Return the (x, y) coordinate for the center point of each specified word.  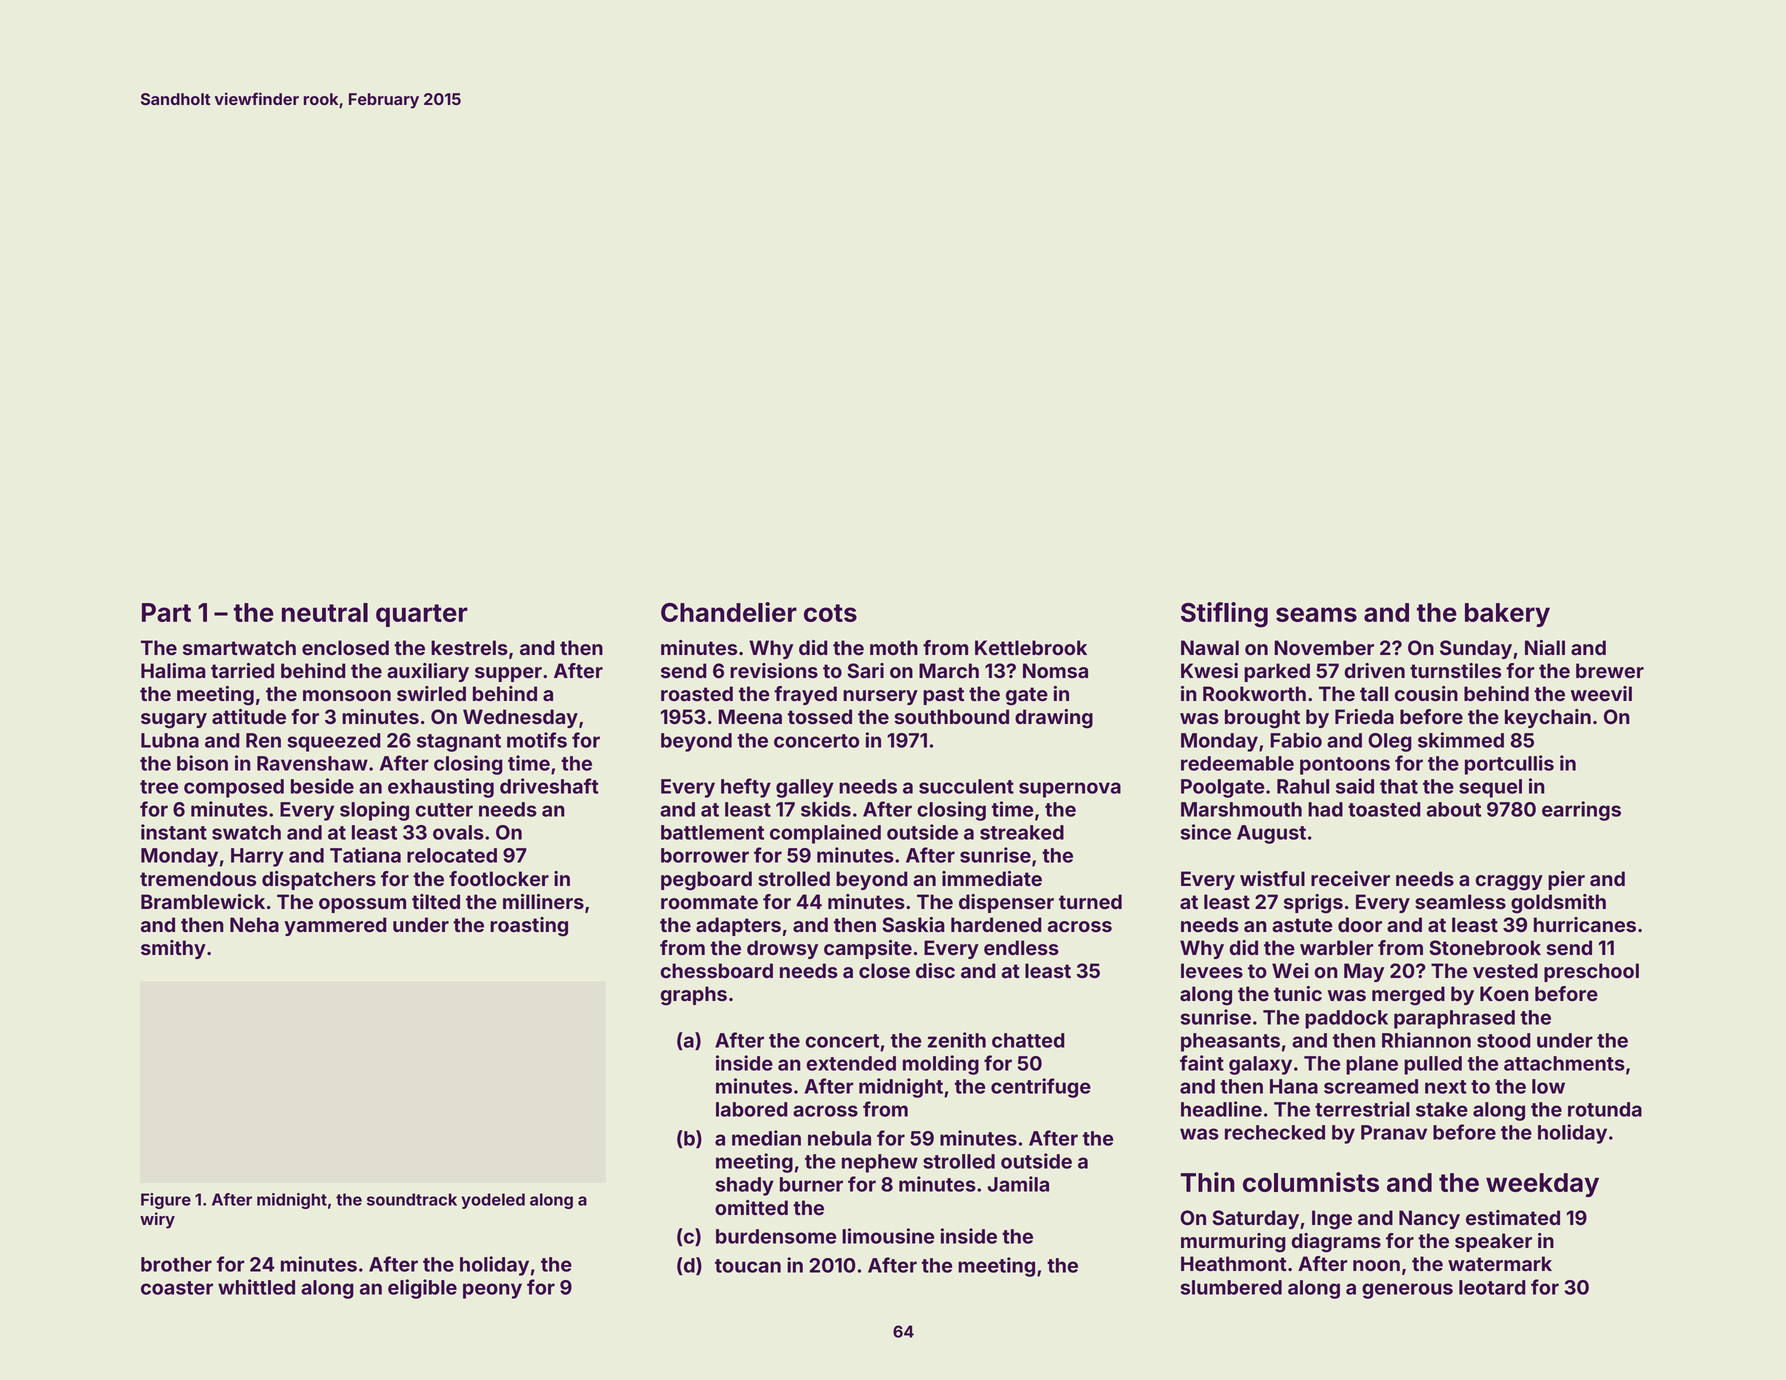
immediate (992, 879)
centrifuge (1041, 1088)
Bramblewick (203, 902)
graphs (693, 996)
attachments (1564, 1063)
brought (1262, 719)
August (1271, 834)
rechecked (1275, 1132)
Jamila (1018, 1184)
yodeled (493, 1201)
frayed (805, 695)
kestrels (469, 647)
